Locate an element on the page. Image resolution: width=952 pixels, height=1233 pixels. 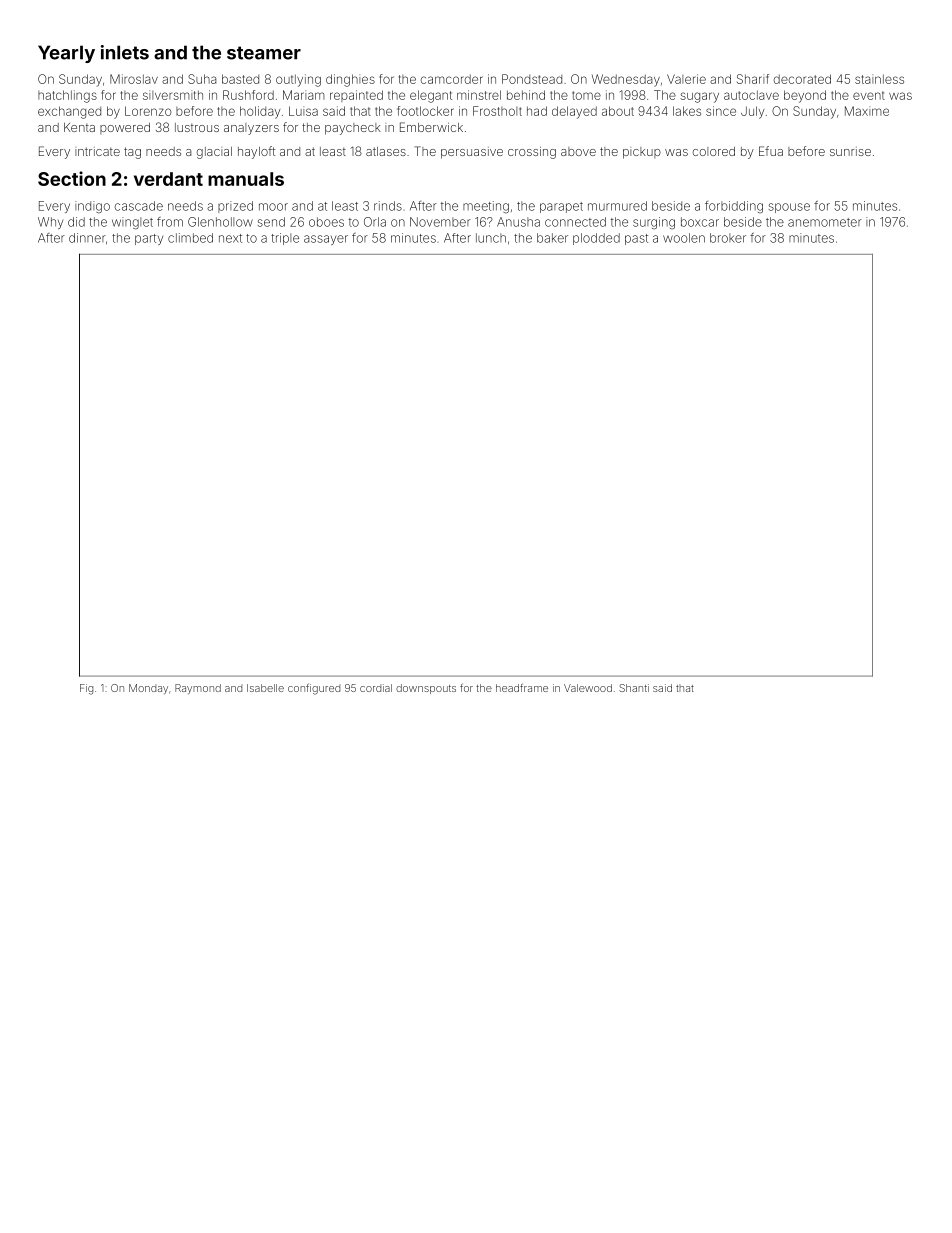
sunrise is located at coordinates (850, 151).
